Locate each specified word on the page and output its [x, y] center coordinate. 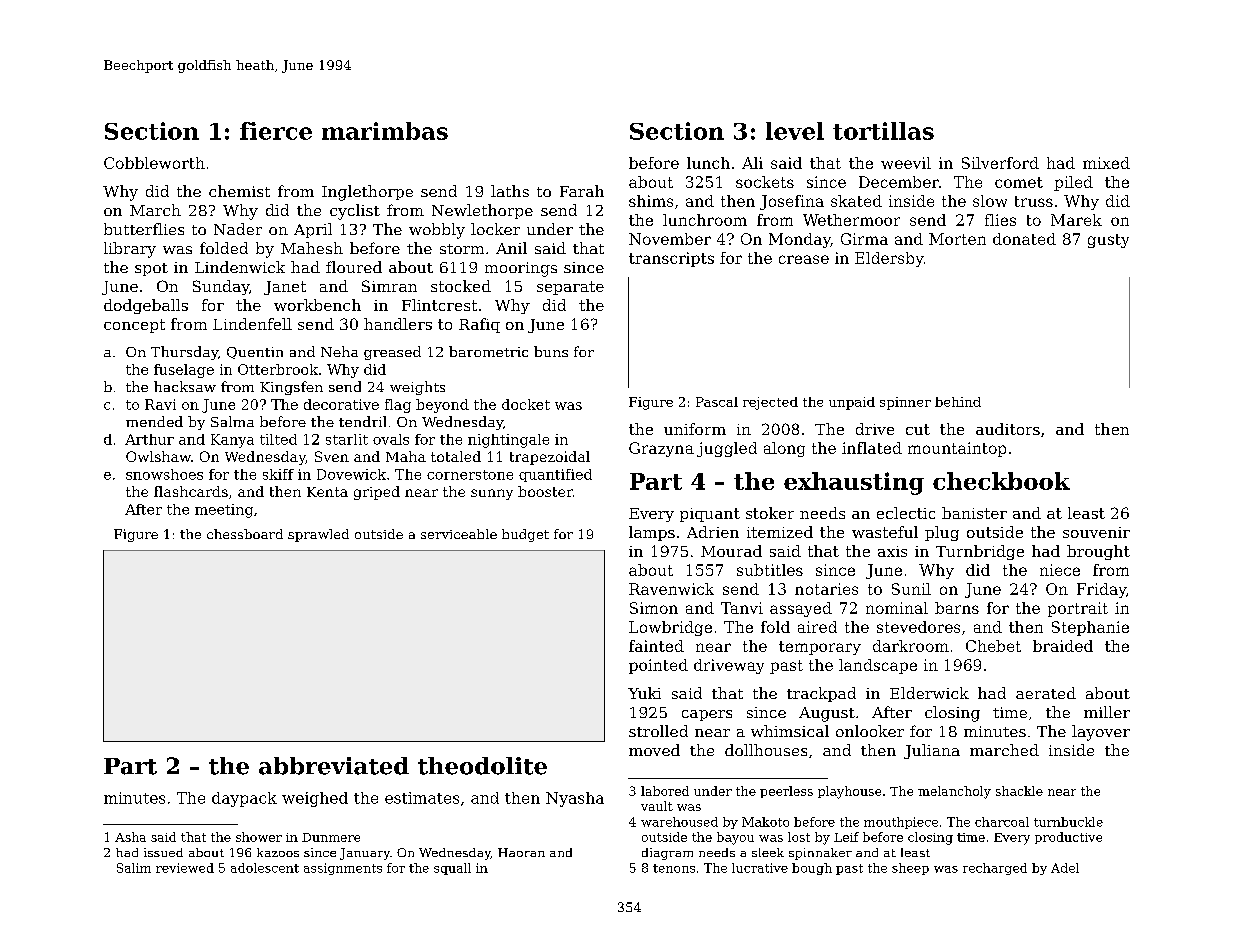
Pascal [717, 402]
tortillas [883, 131]
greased [392, 353]
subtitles [770, 570]
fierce [276, 131]
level [795, 131]
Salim [134, 868]
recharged [995, 869]
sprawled [318, 535]
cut [918, 429]
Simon [654, 608]
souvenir [1096, 532]
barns [957, 608]
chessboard [245, 534]
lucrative [760, 868]
